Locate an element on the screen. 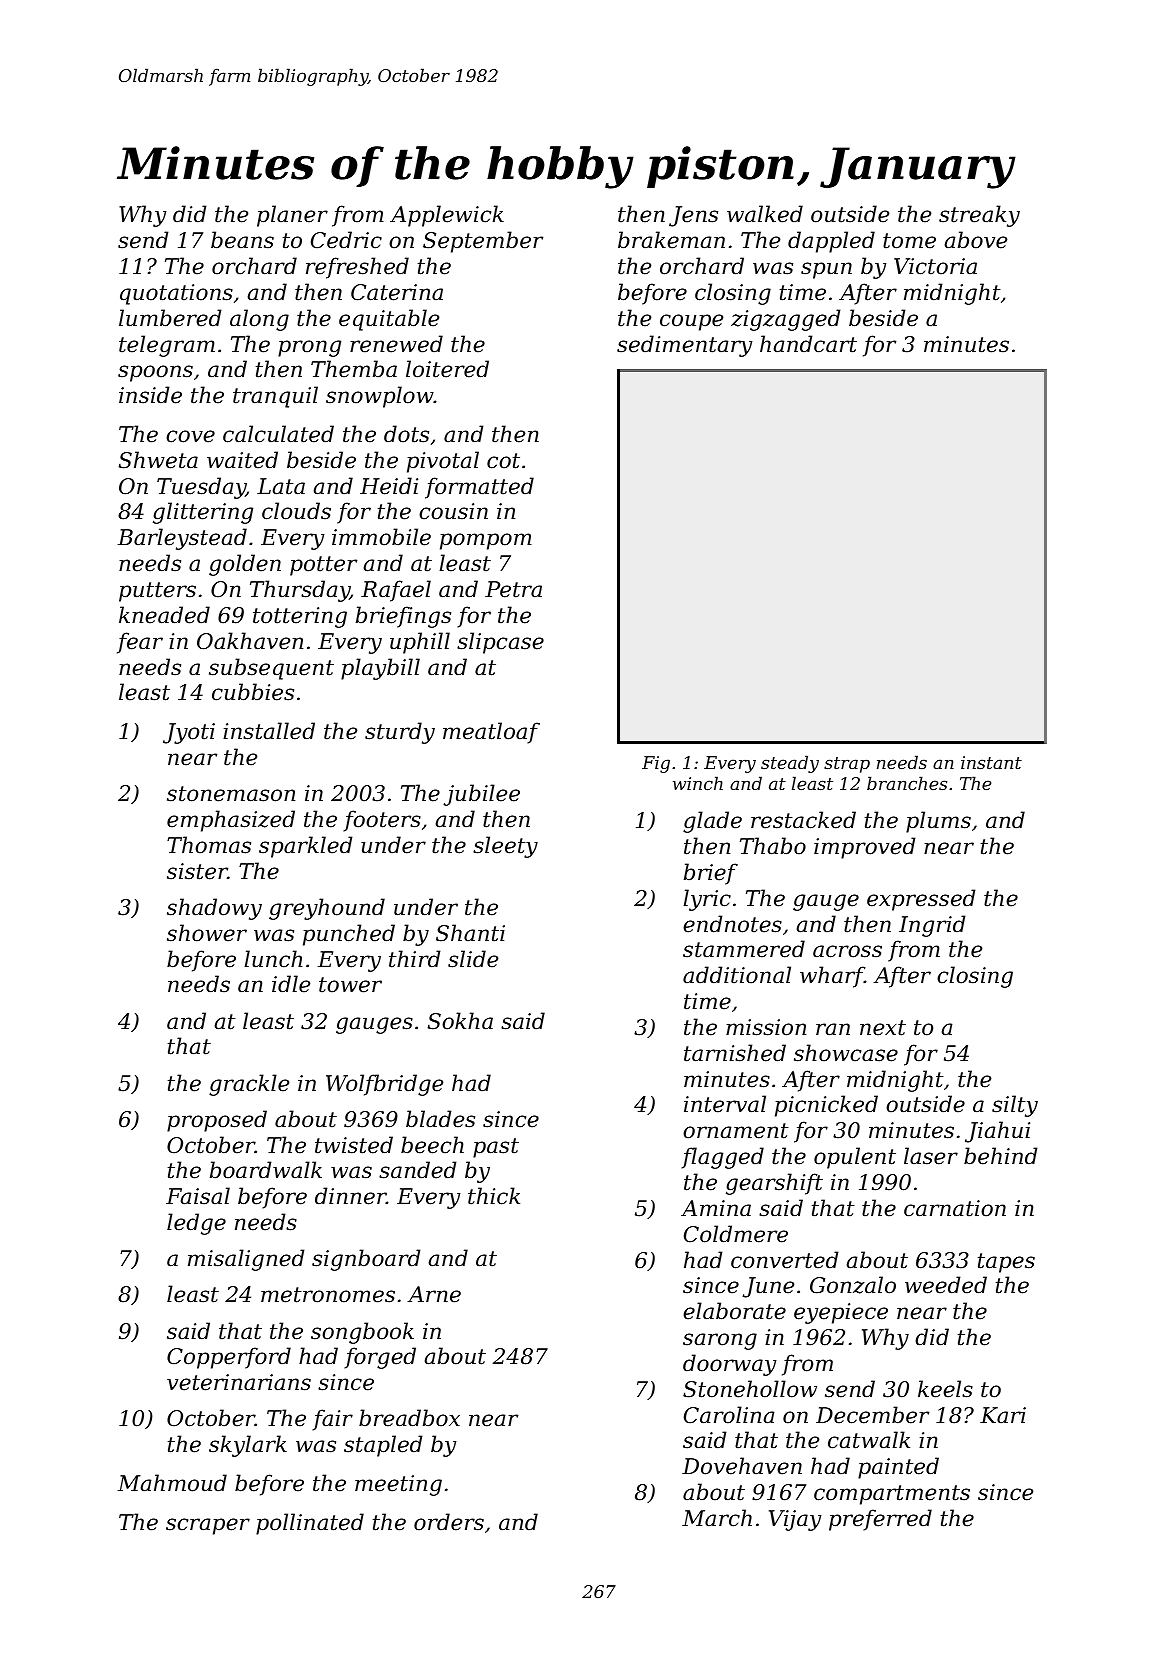  scraper is located at coordinates (208, 1526).
